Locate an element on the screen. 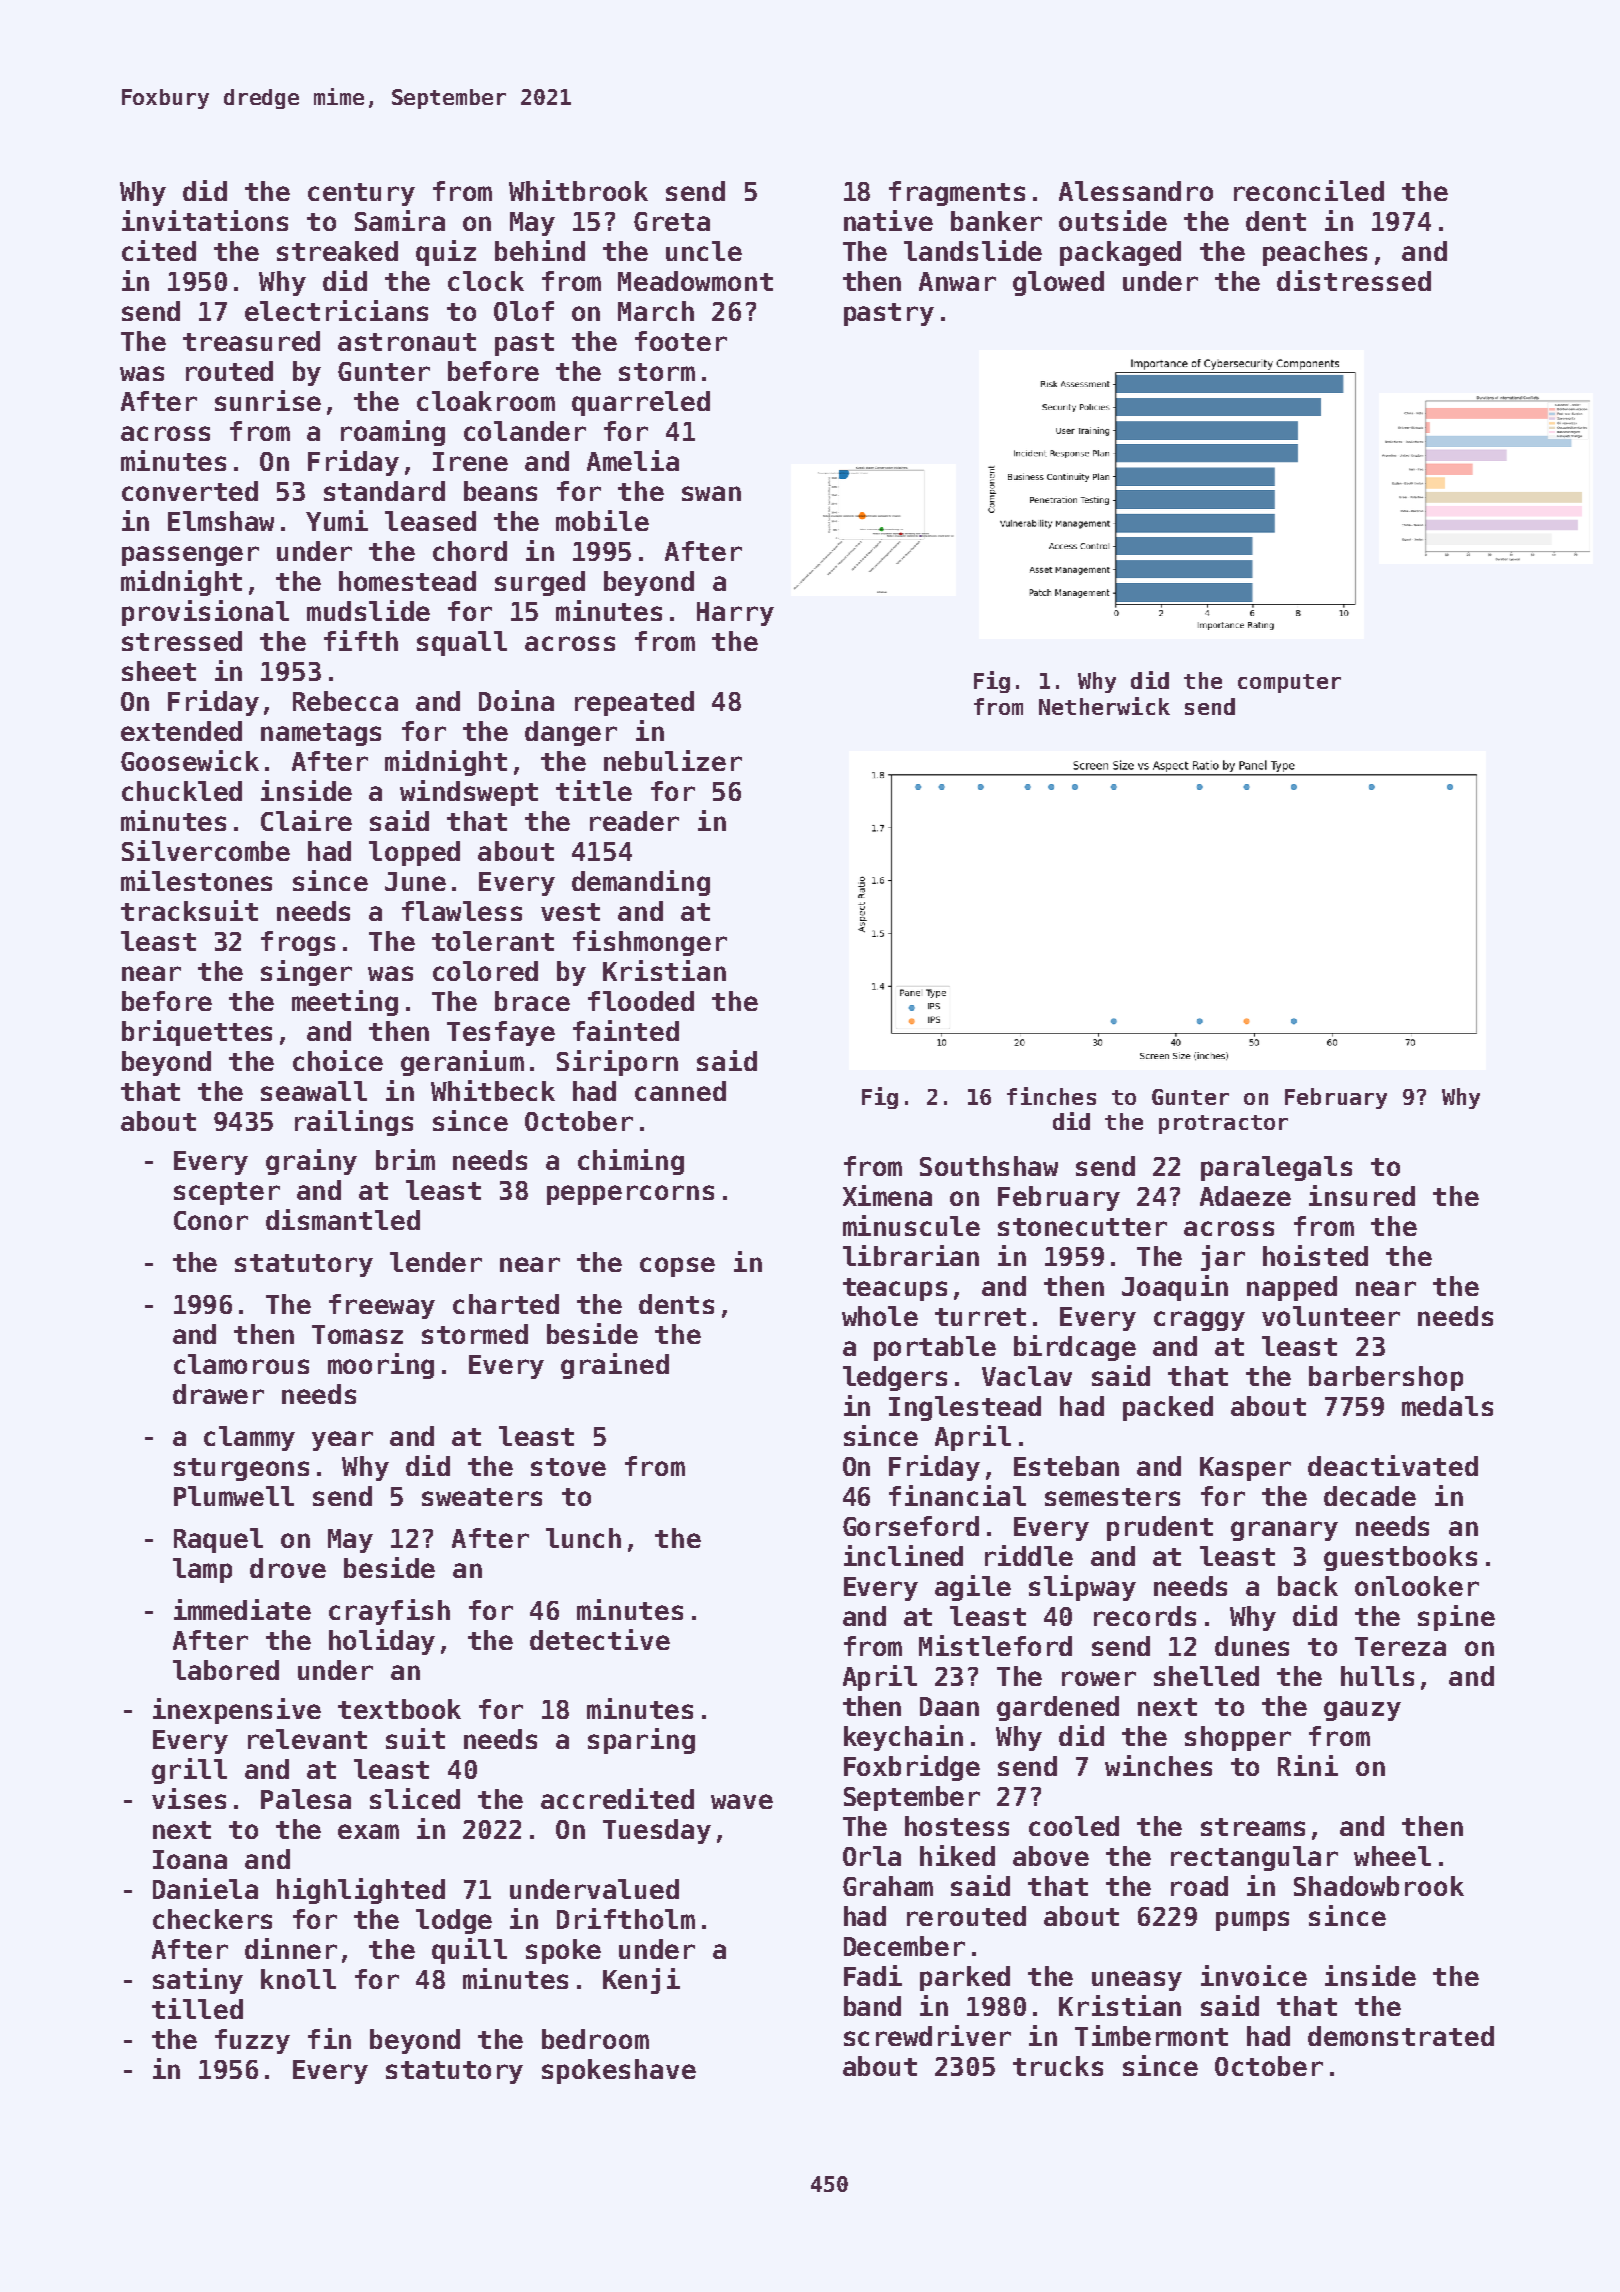 This screenshot has height=2292, width=1620. provisional is located at coordinates (205, 613).
